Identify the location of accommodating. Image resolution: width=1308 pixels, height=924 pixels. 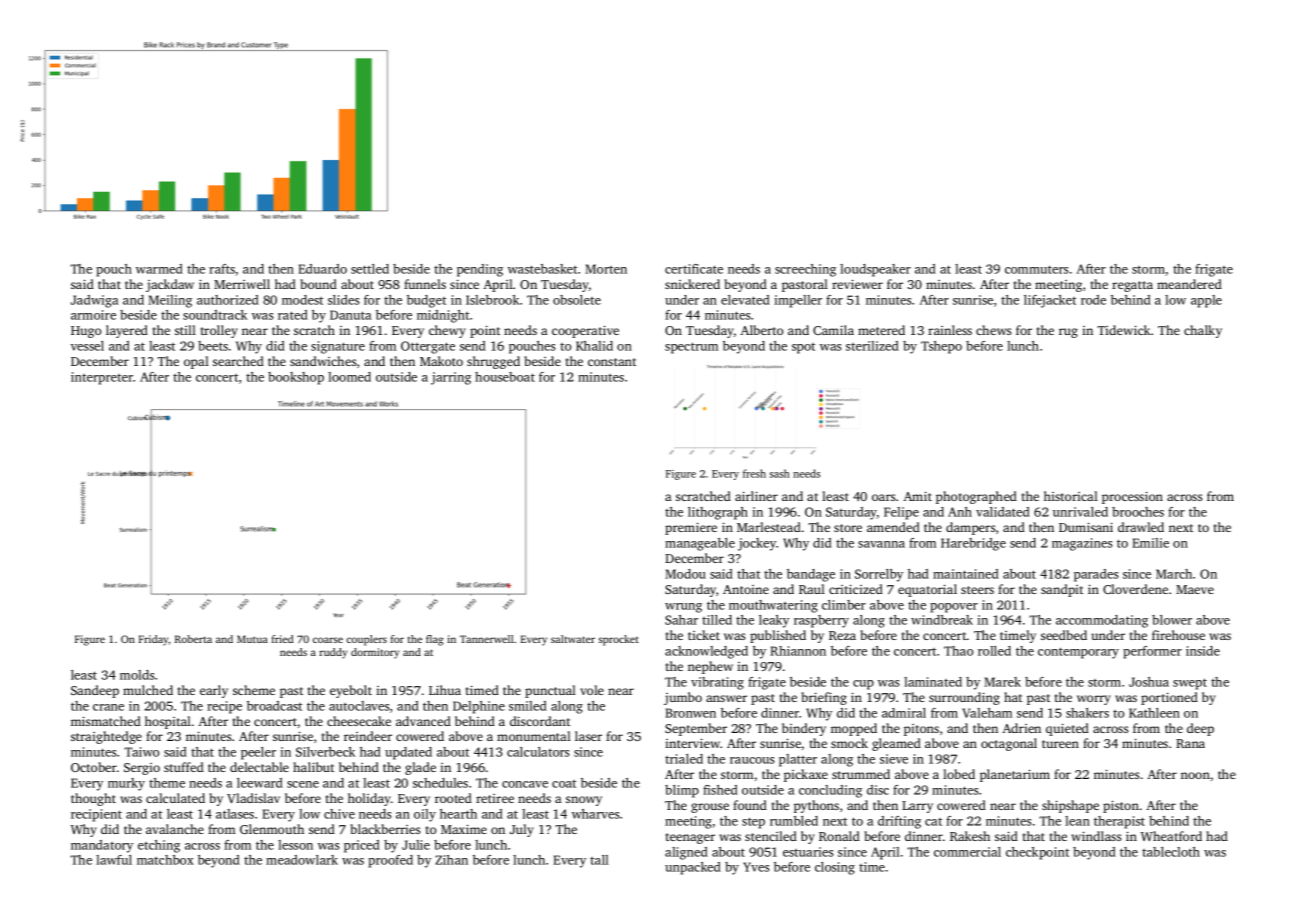
(1102, 621).
